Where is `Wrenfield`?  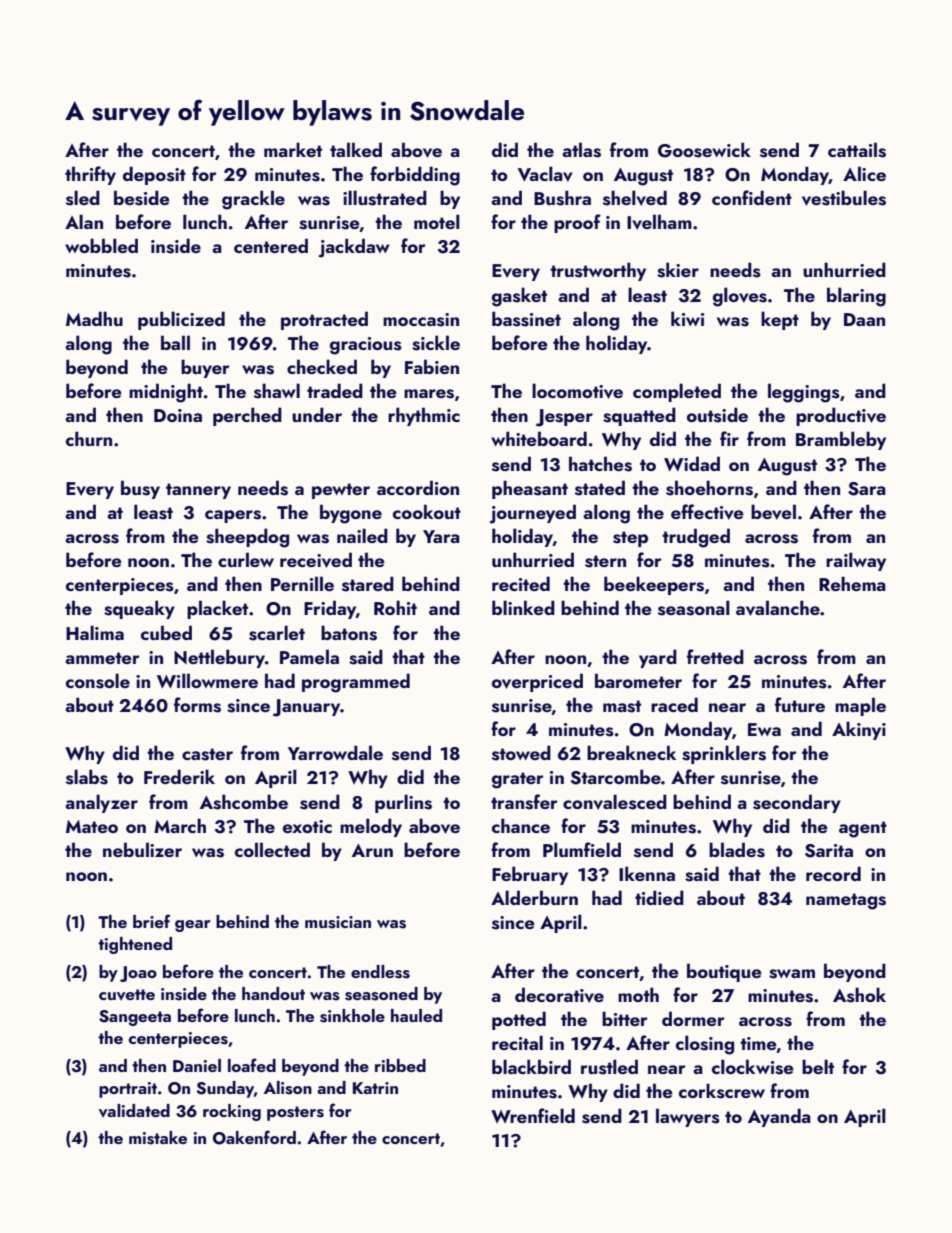
Wrenfield is located at coordinates (533, 1115).
